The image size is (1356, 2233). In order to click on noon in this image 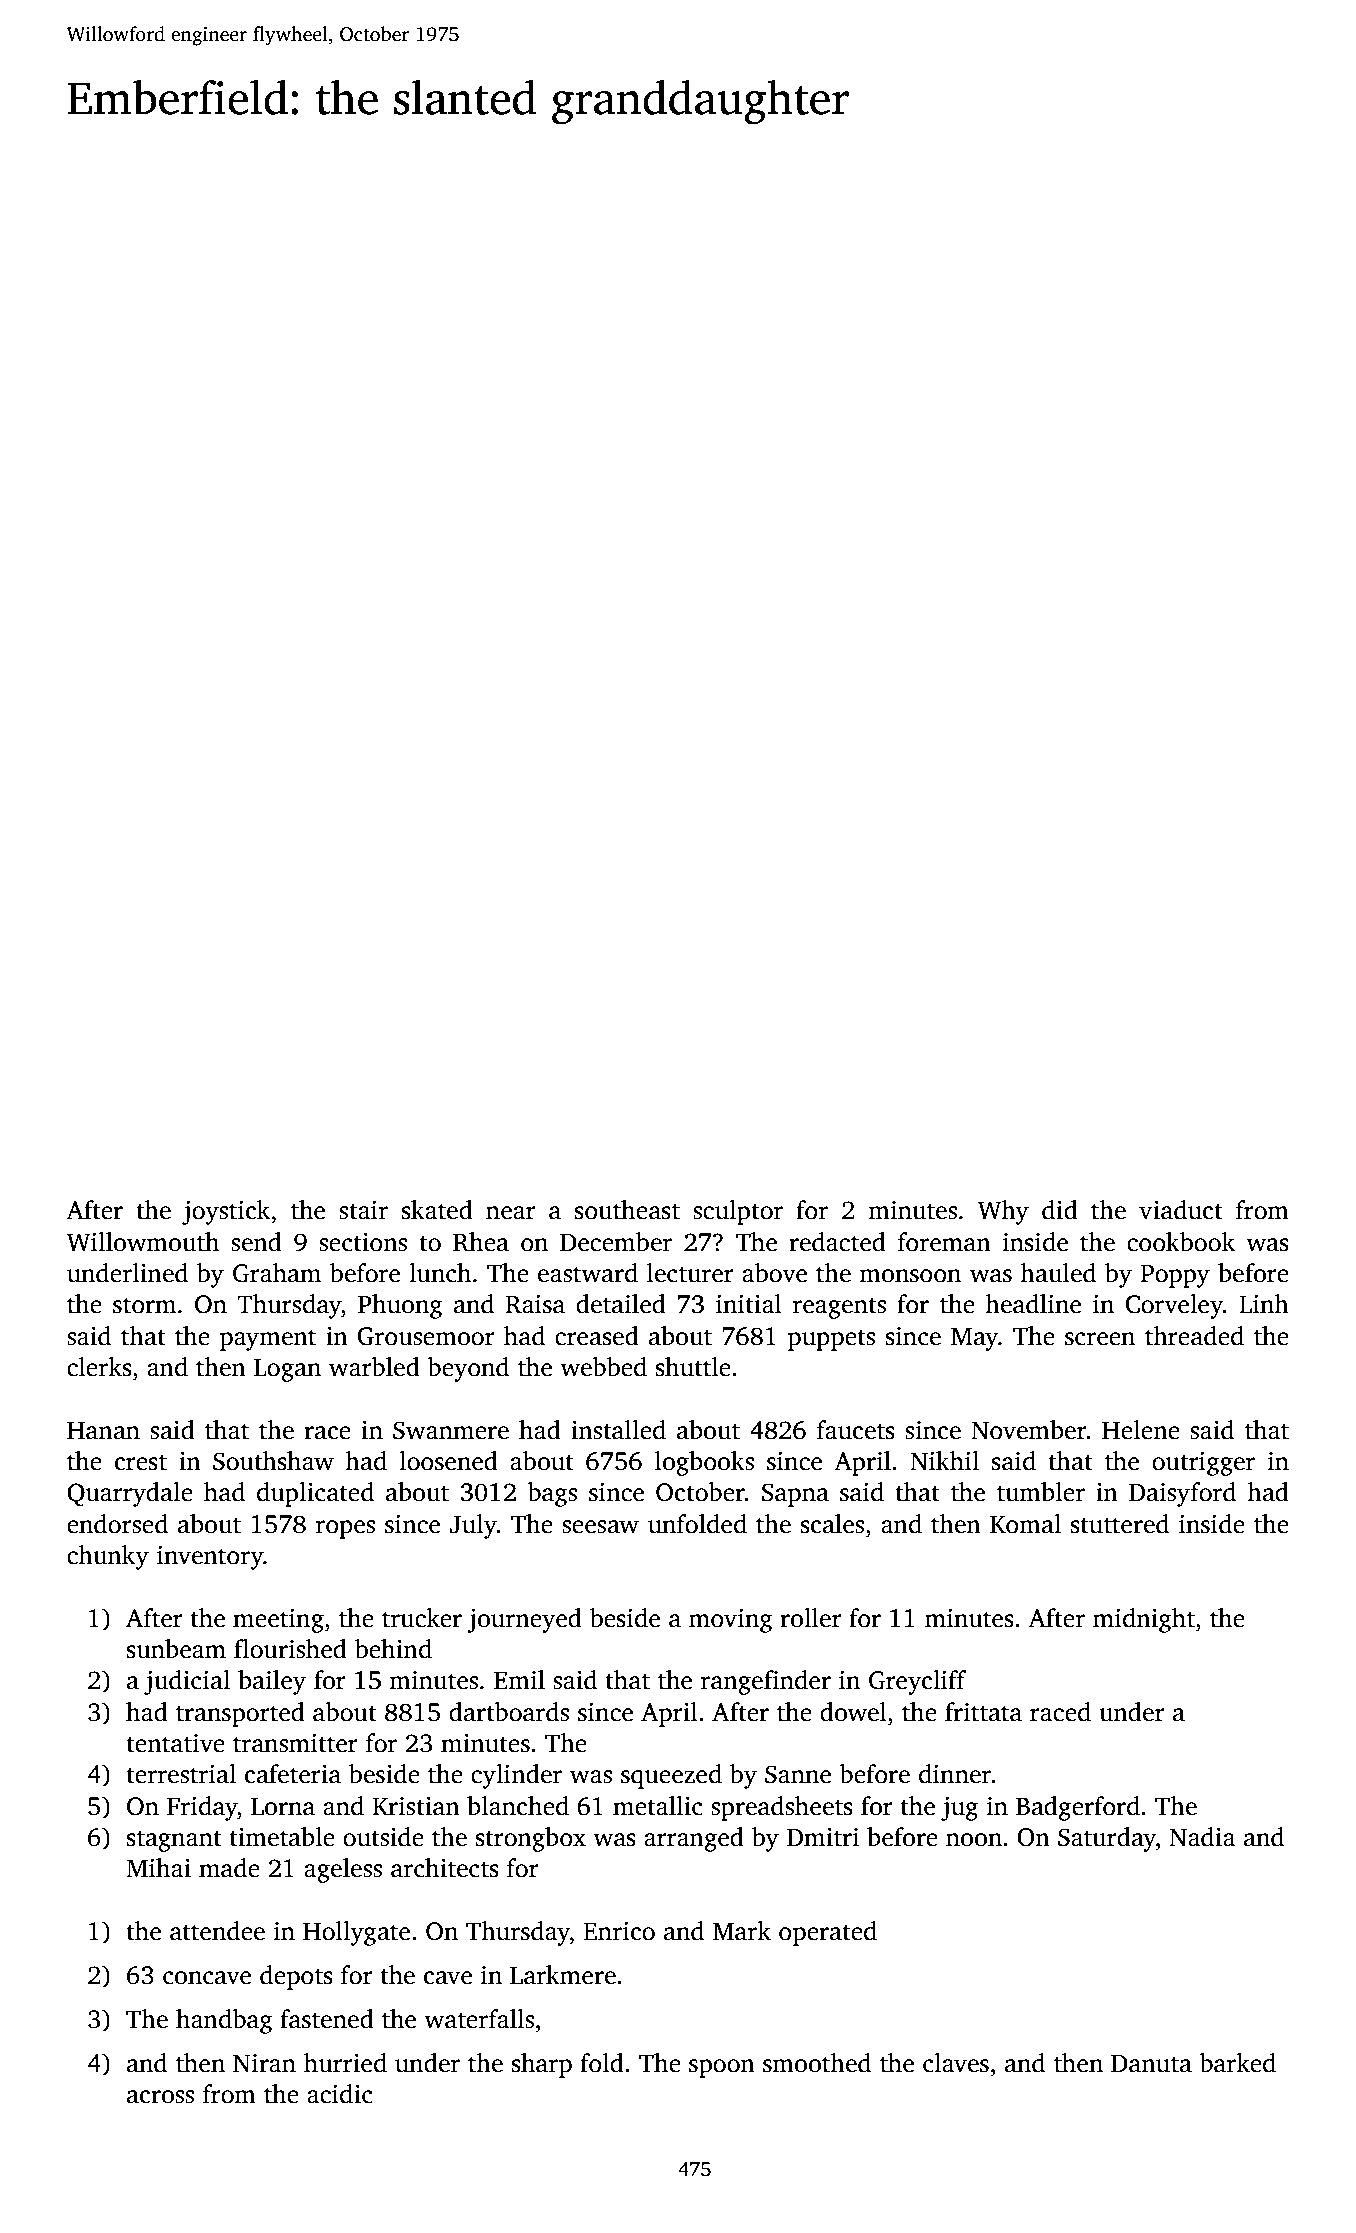, I will do `click(974, 1840)`.
